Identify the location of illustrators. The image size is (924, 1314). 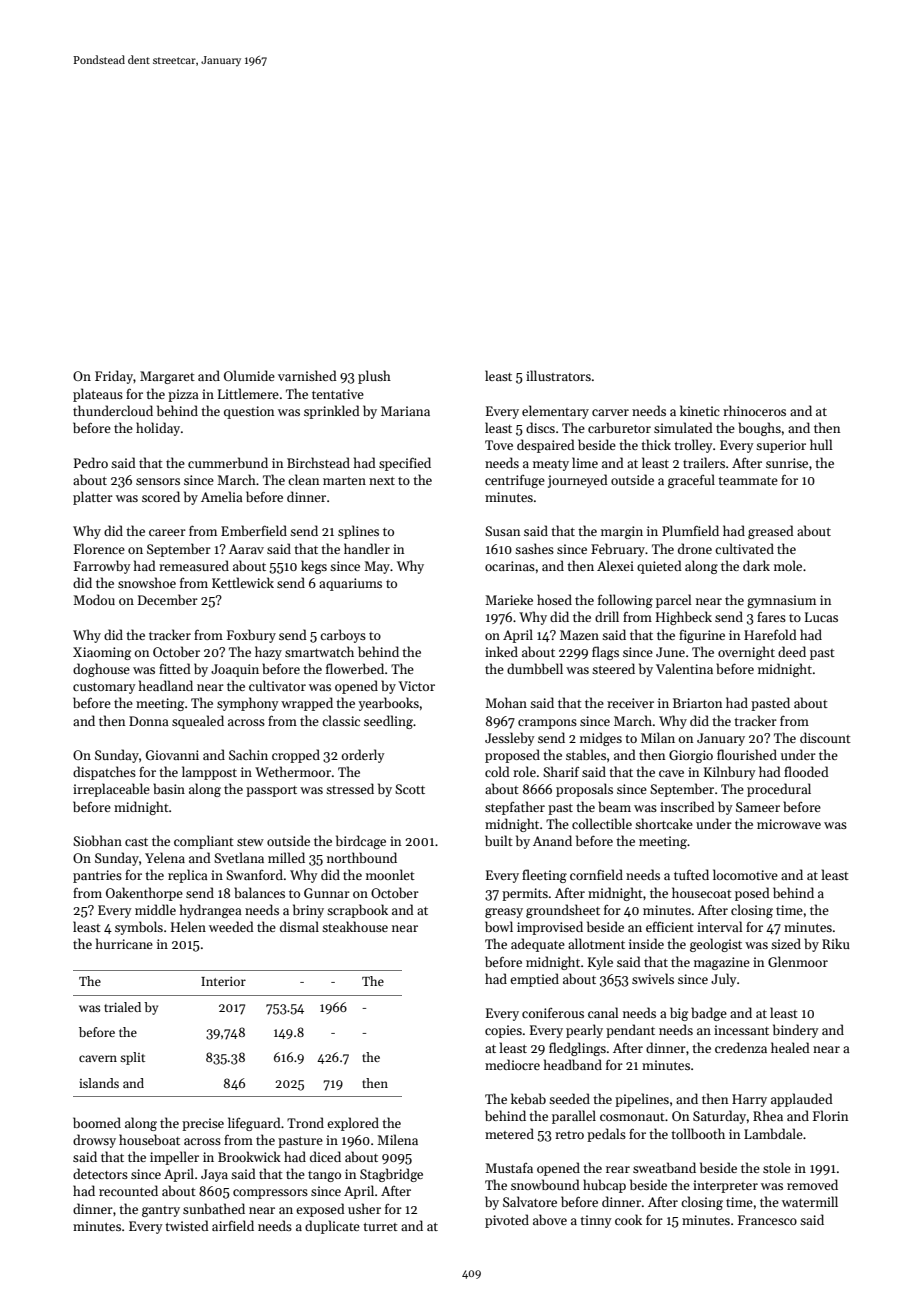
(558, 375).
